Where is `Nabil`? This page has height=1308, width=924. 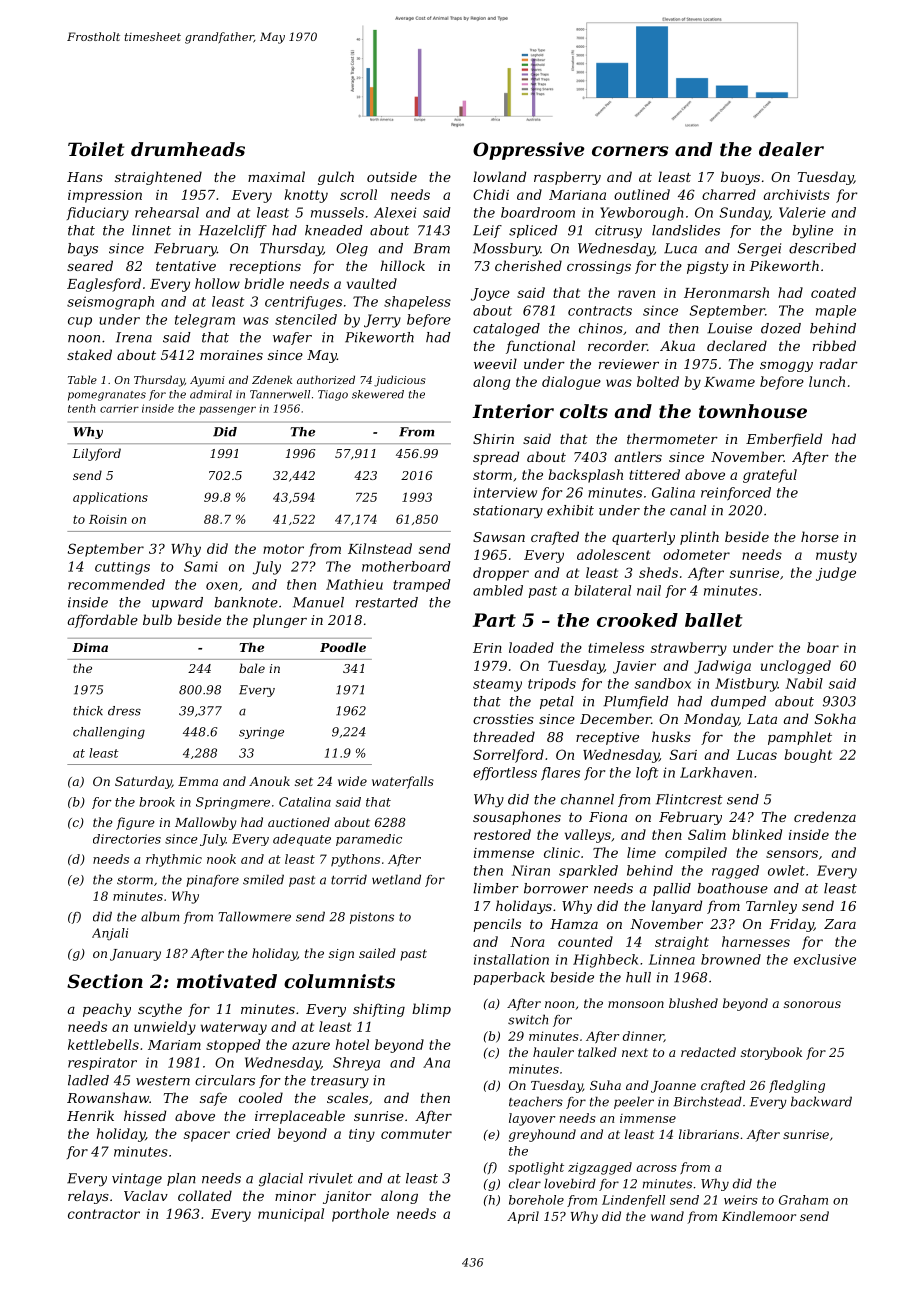 Nabil is located at coordinates (804, 683).
